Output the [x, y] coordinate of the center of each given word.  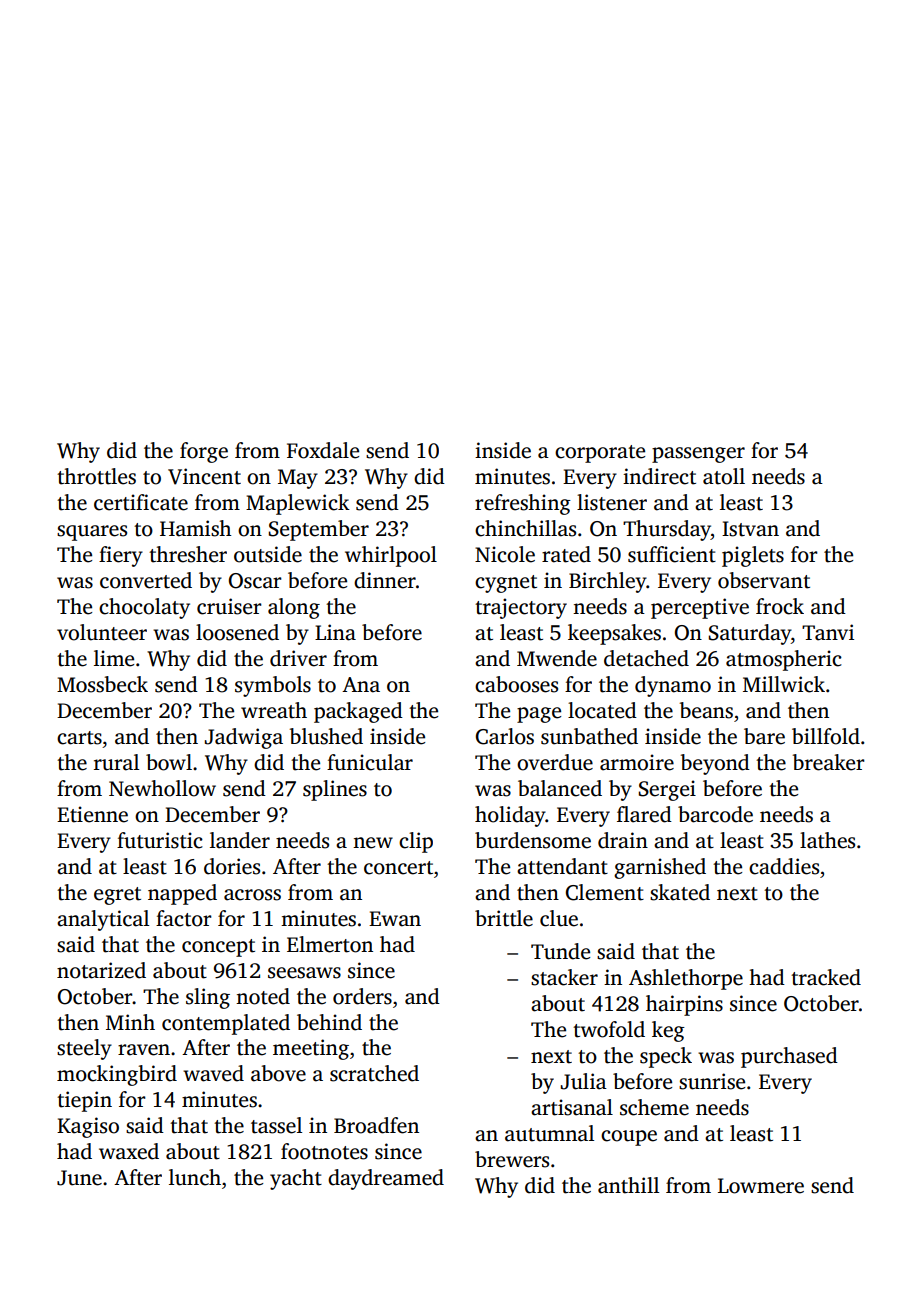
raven [144, 1050]
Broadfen [376, 1125]
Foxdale [323, 450]
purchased [789, 1057]
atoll [724, 476]
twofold [609, 1029]
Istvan [750, 529]
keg [668, 1031]
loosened [237, 632]
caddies [784, 866]
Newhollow [162, 788]
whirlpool [391, 556]
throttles [96, 476]
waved [213, 1073]
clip [416, 842]
